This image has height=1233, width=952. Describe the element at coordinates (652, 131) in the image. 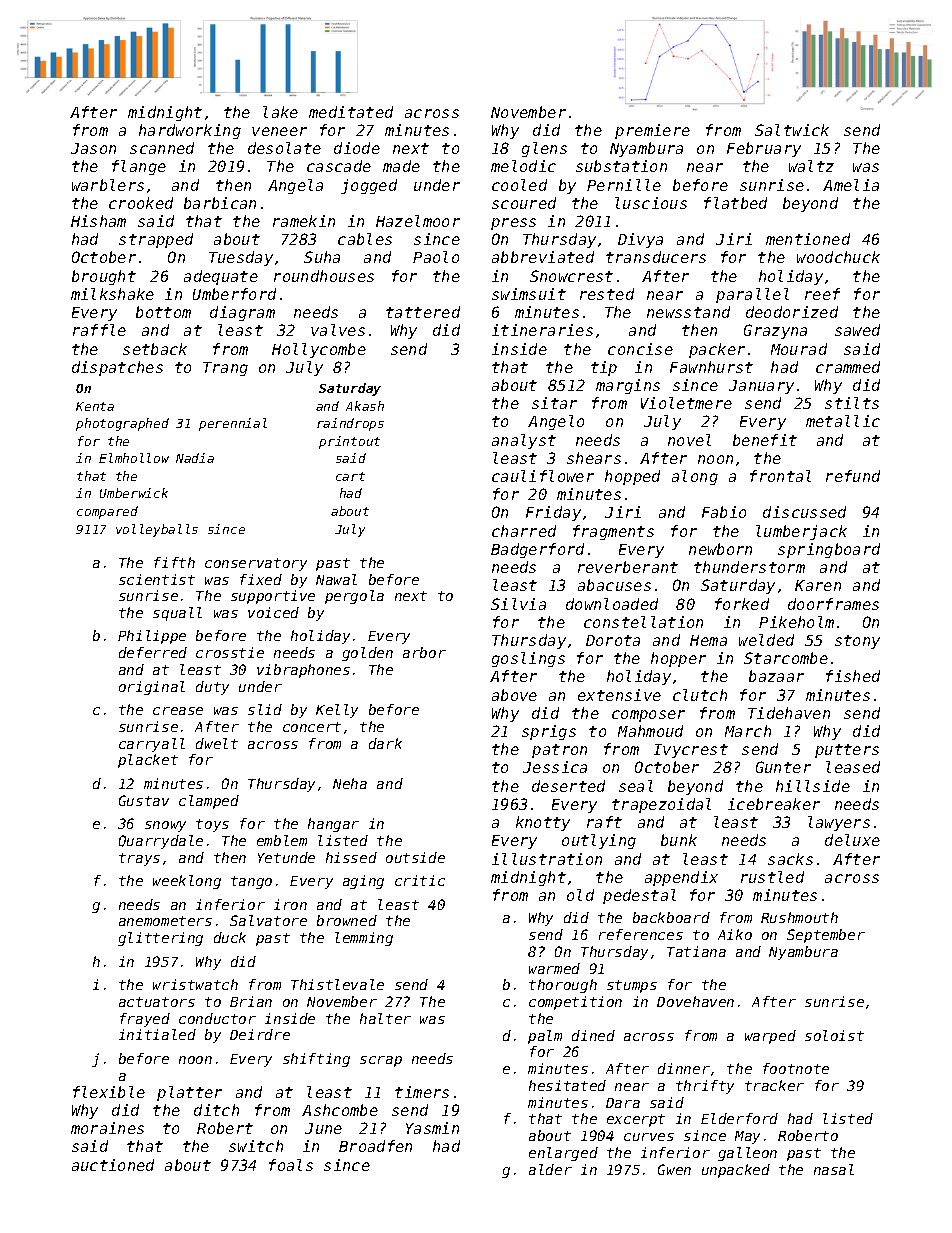

I see `premiere` at that location.
